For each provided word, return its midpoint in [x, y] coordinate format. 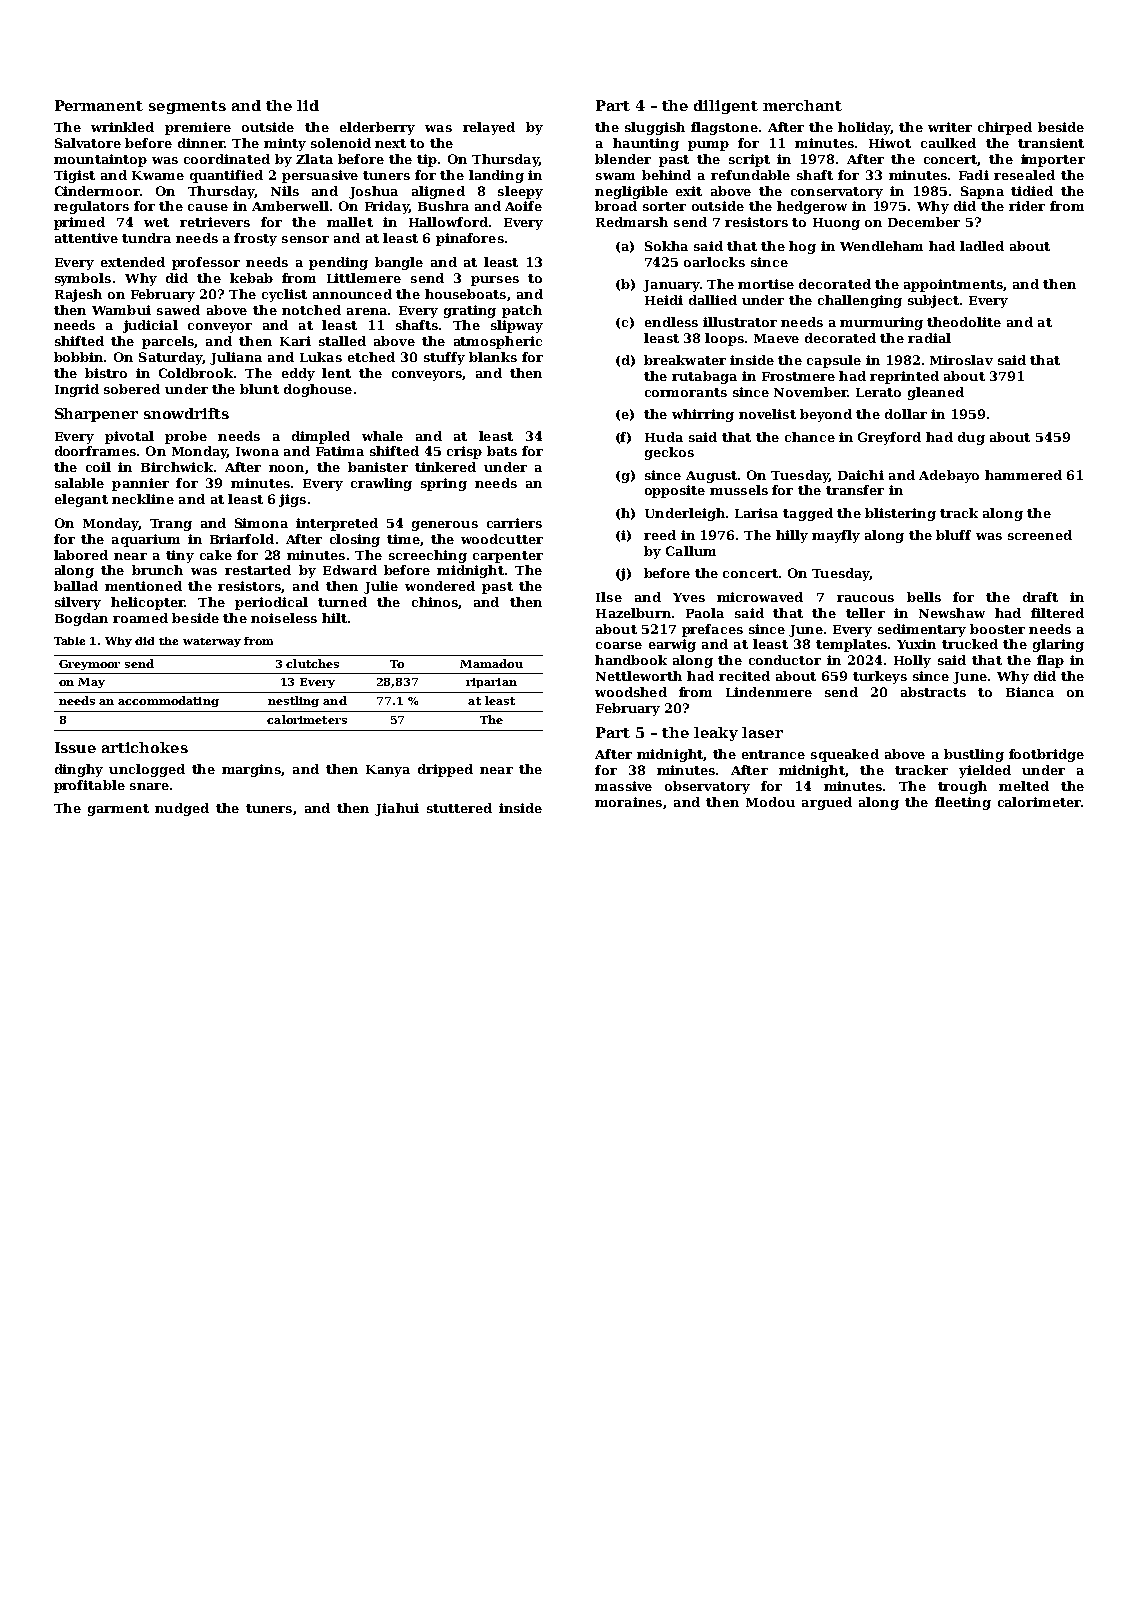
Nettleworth [639, 676]
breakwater [685, 360]
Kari [295, 341]
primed [79, 223]
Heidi [664, 300]
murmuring [881, 323]
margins [251, 770]
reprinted [904, 377]
